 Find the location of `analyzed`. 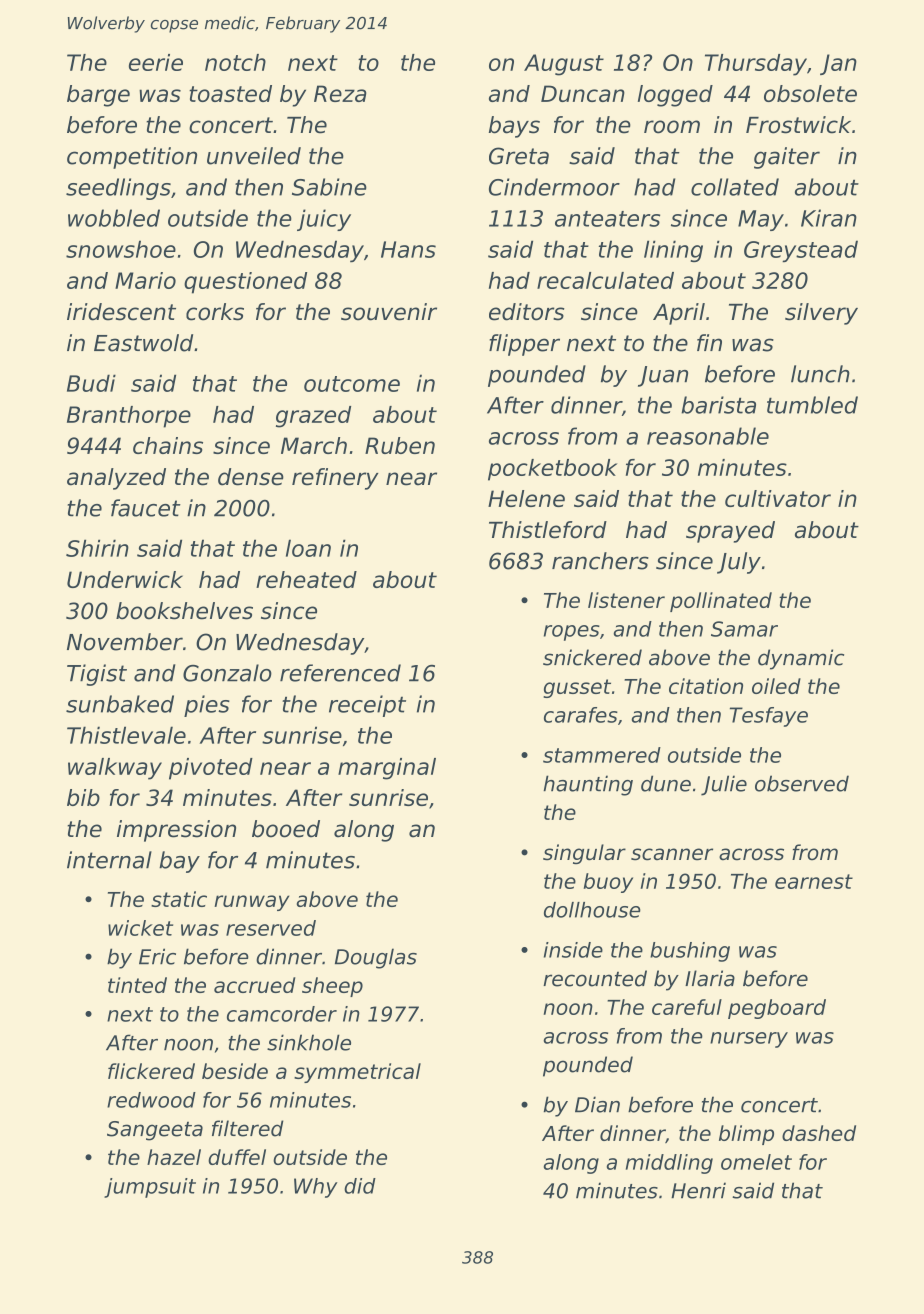

analyzed is located at coordinates (116, 479).
